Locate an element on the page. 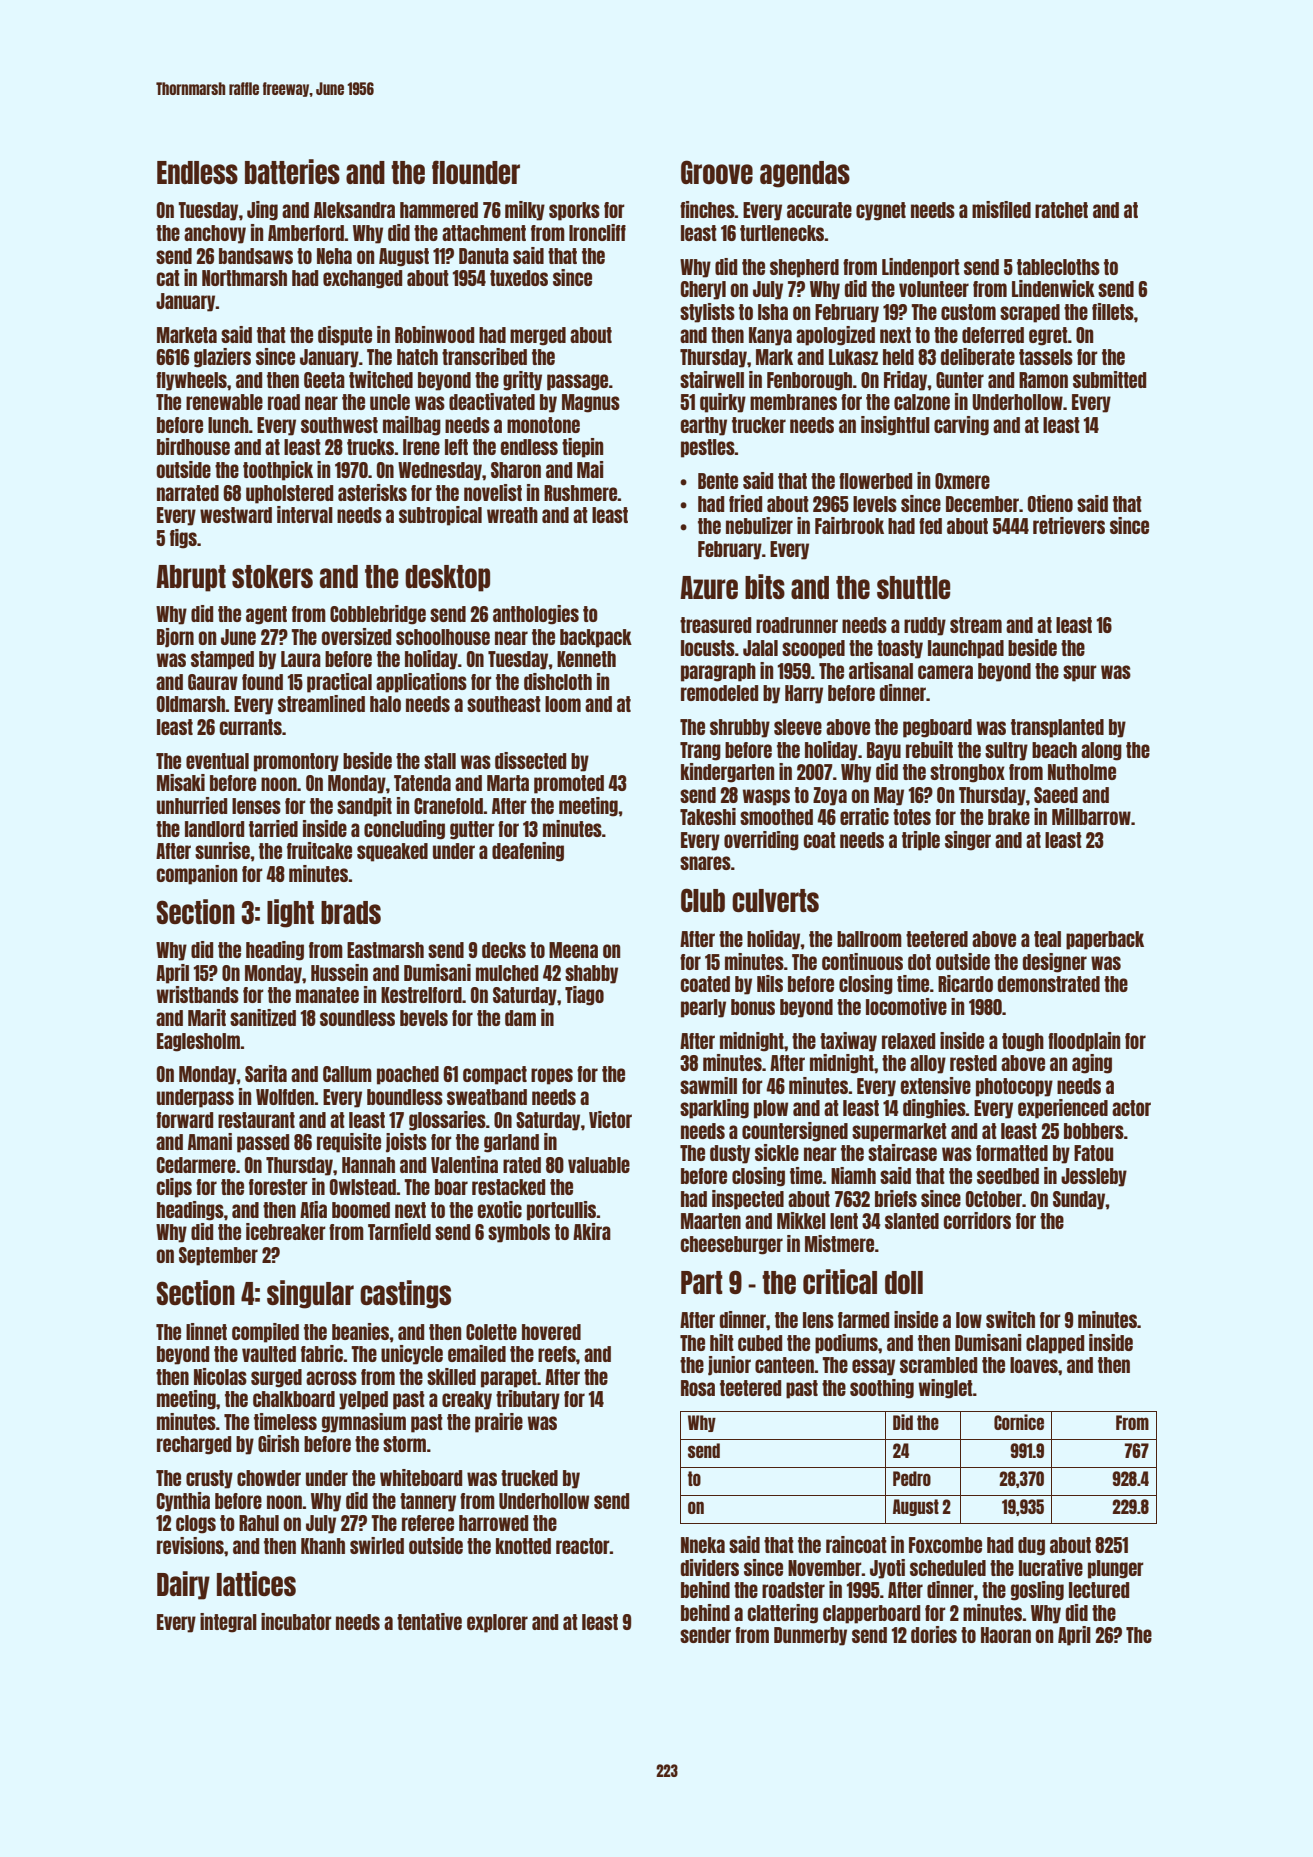 The image size is (1313, 1857). Amani is located at coordinates (210, 1141).
